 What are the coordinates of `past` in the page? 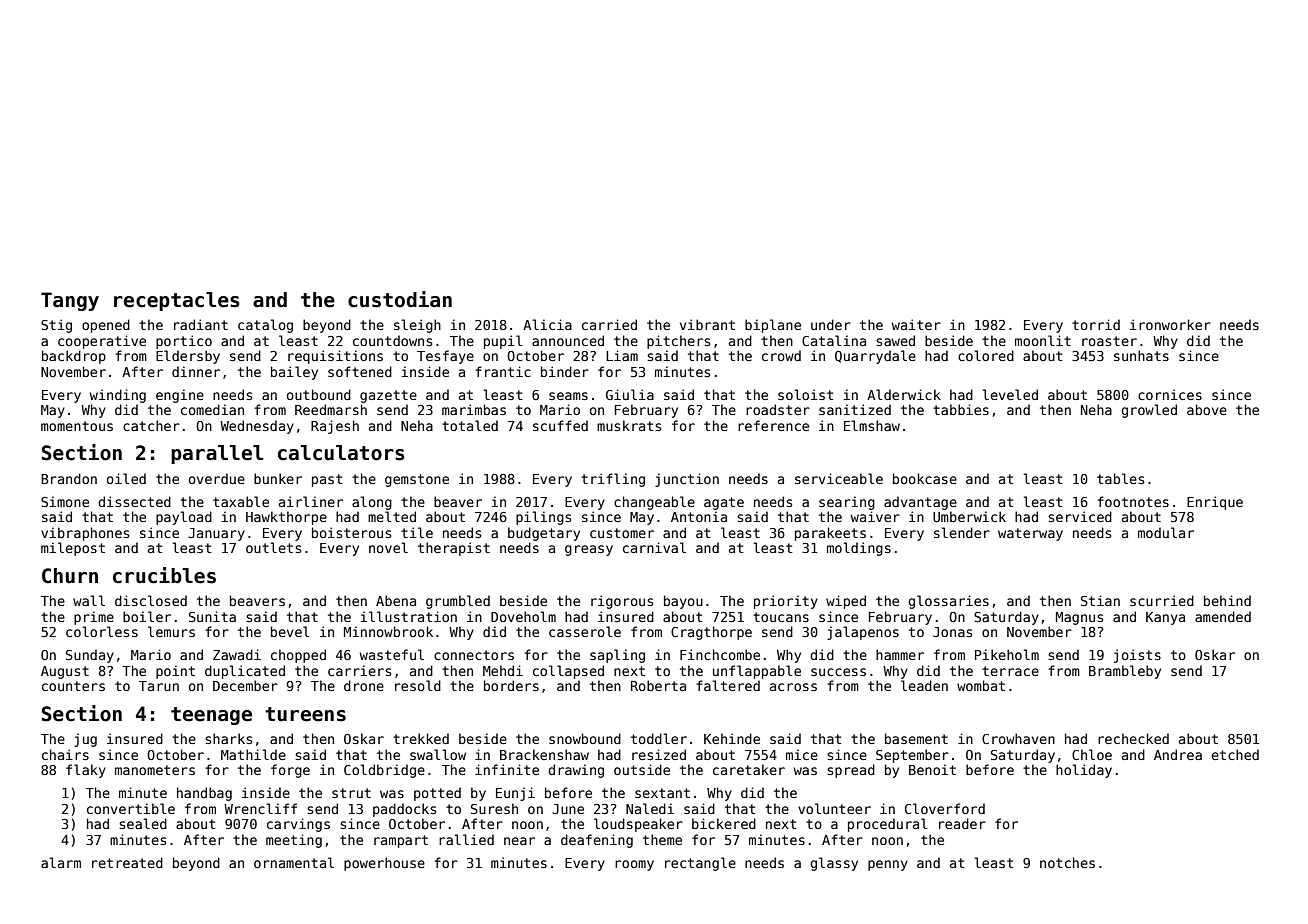 It's located at (327, 480).
